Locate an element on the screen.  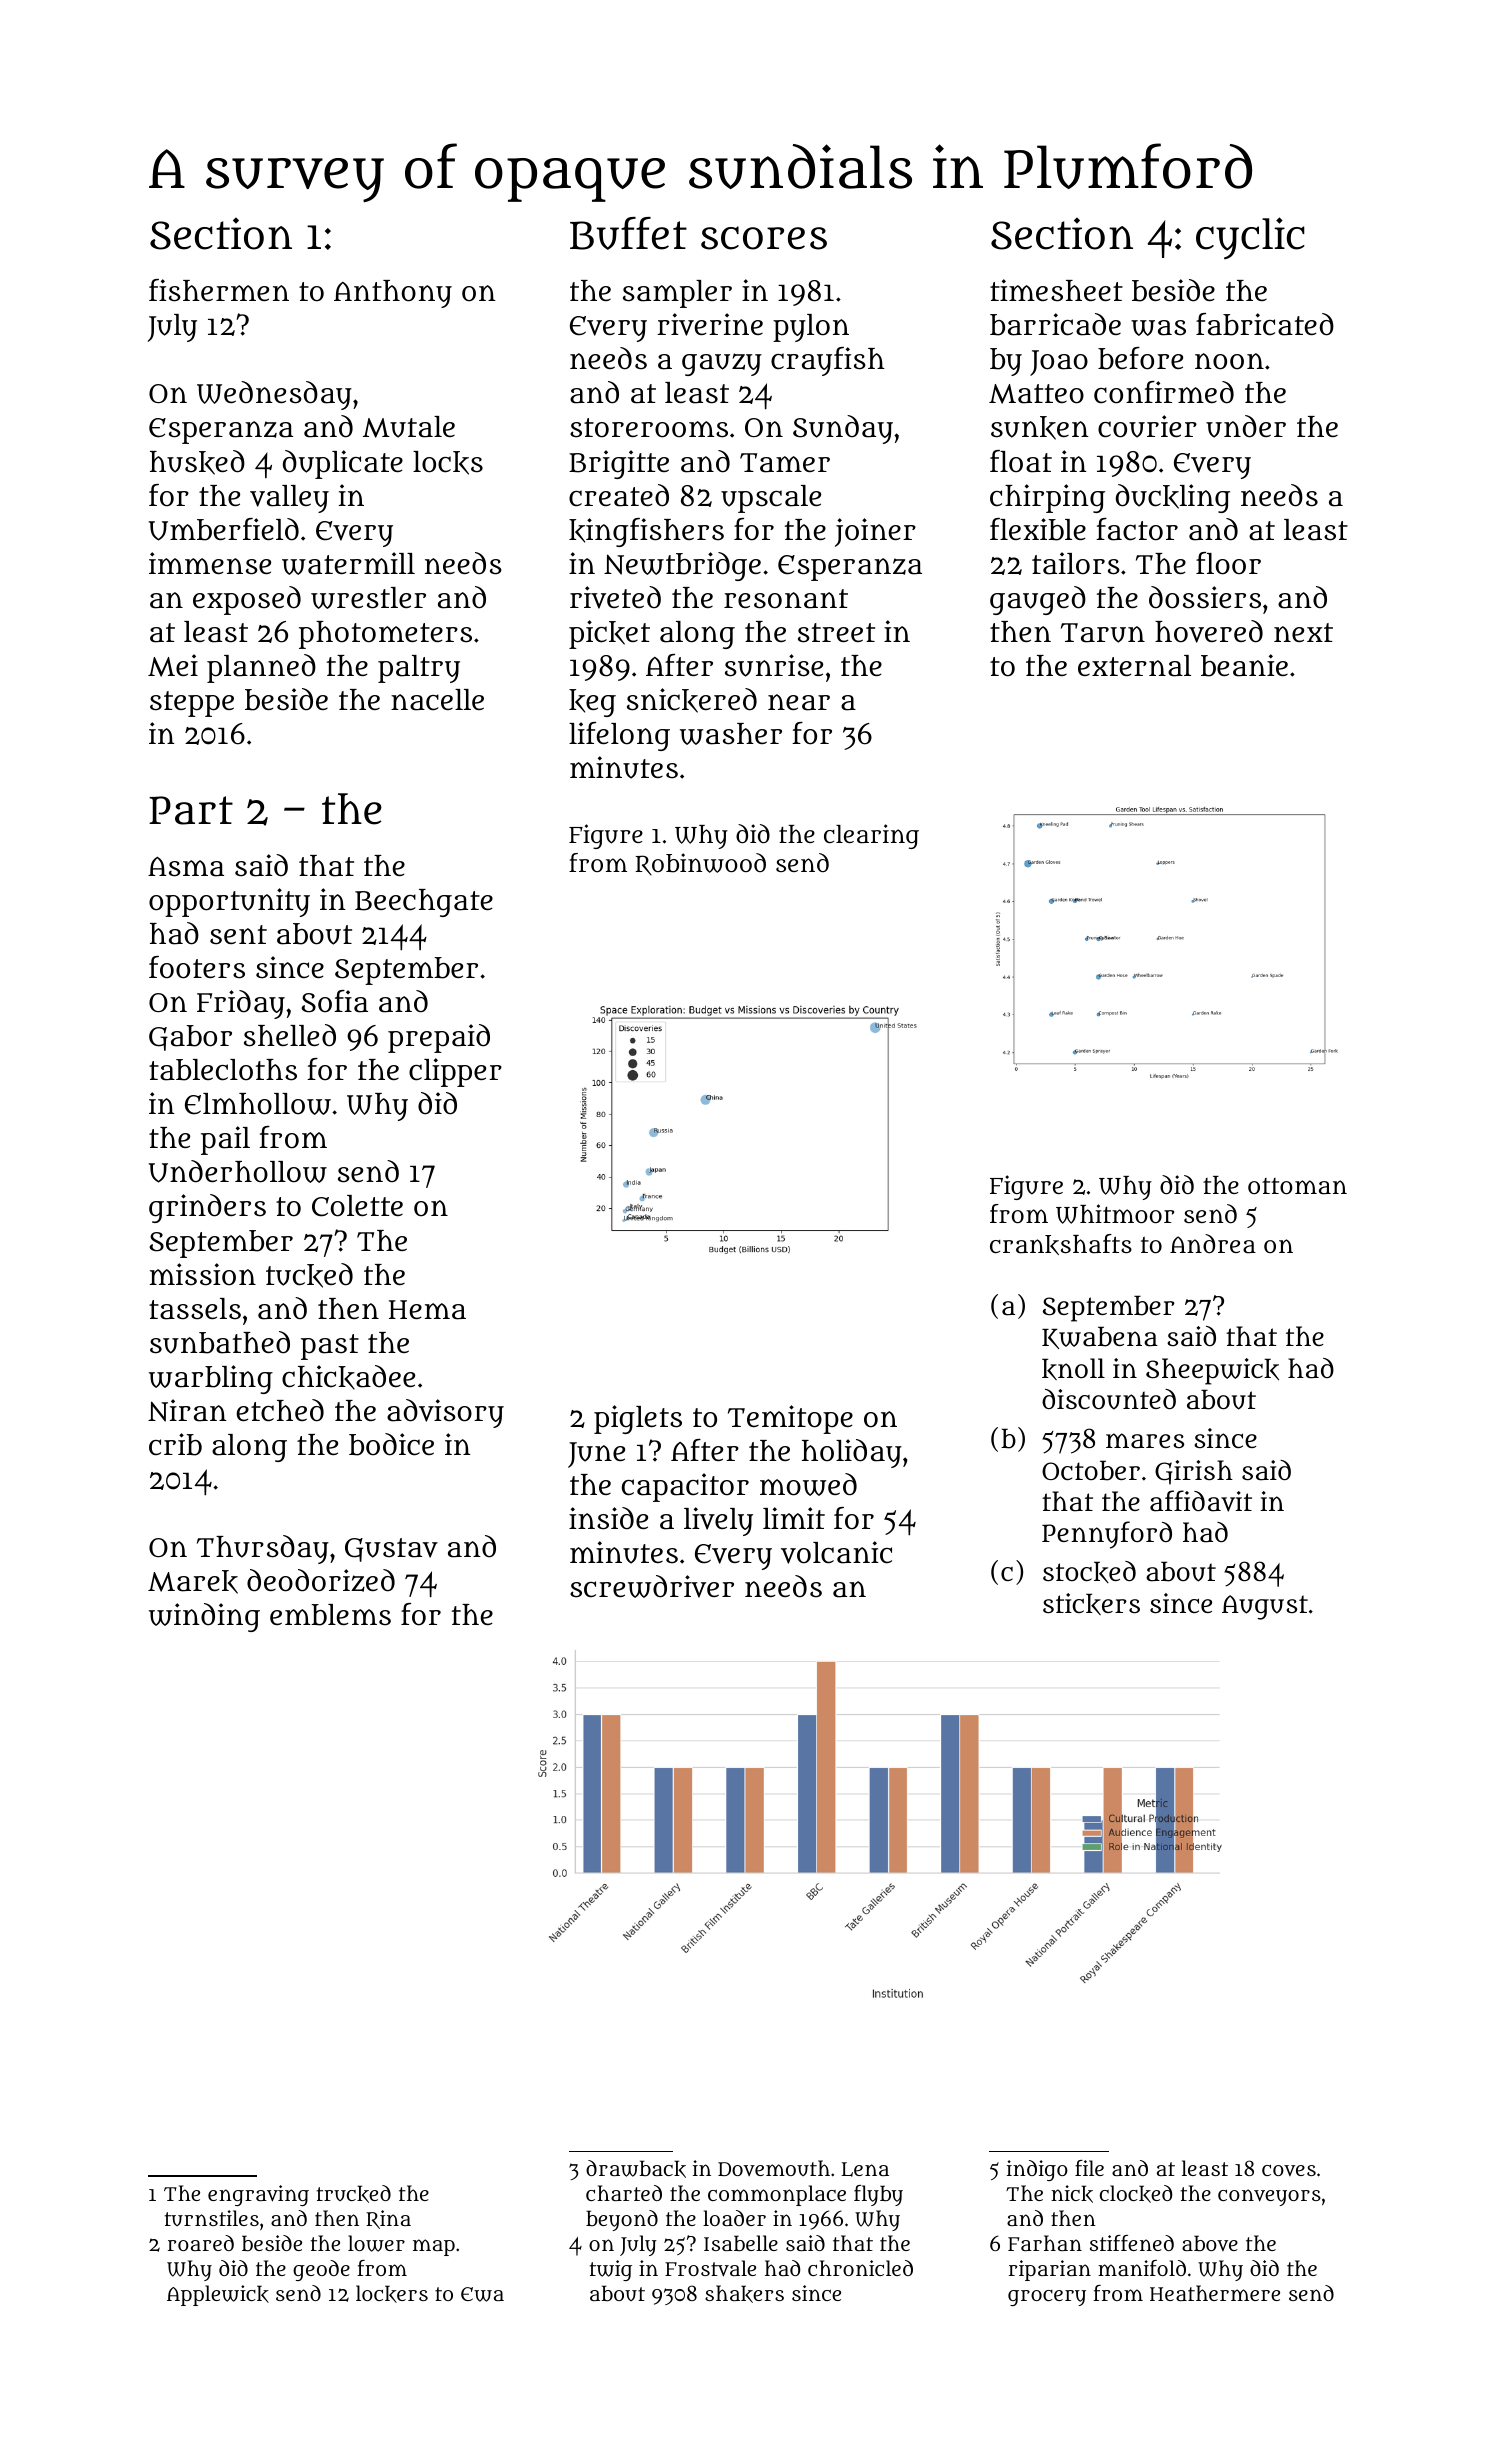
advisory is located at coordinates (445, 1413).
